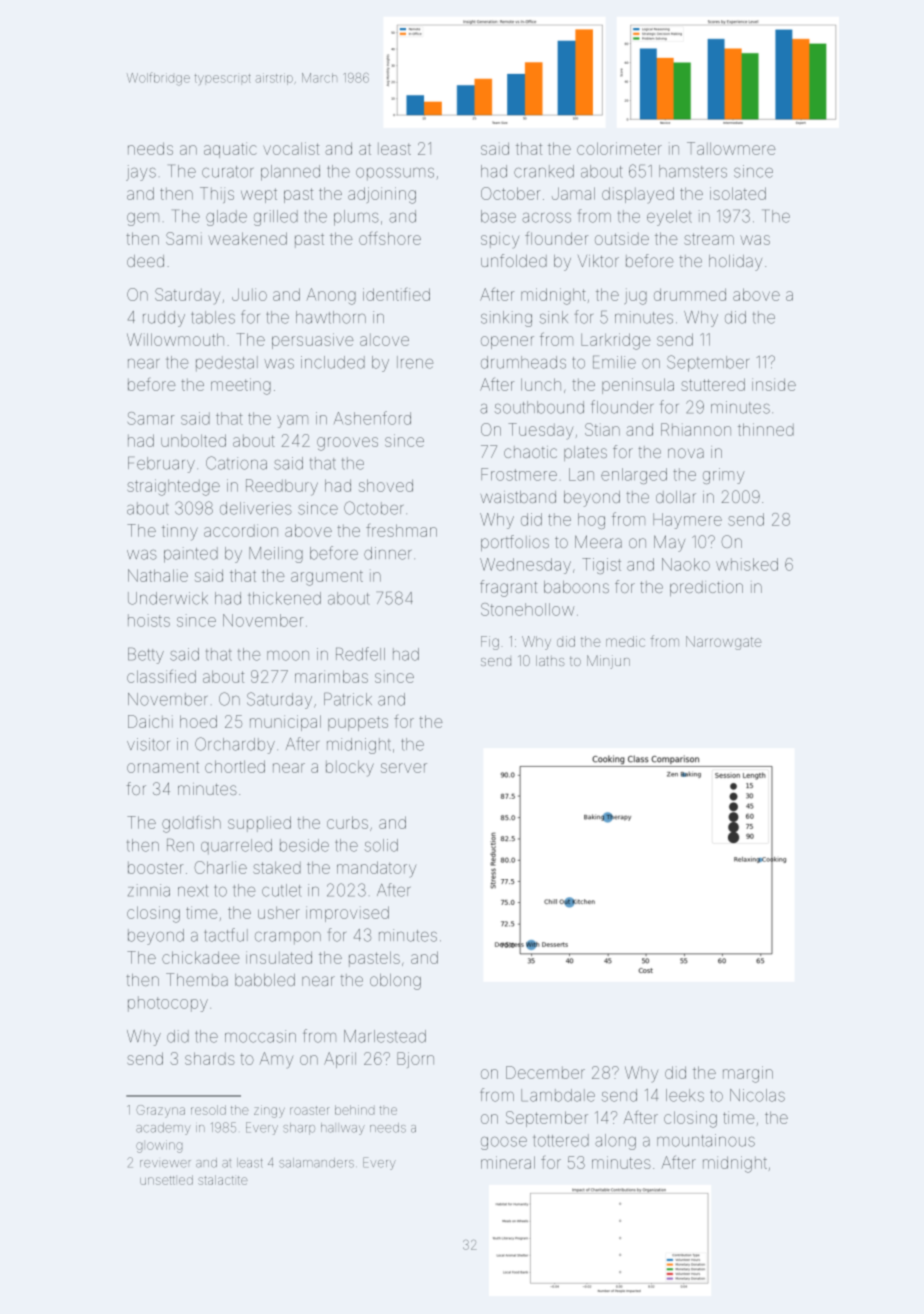 This image has height=1314, width=924. What do you see at coordinates (401, 530) in the image?
I see `freshman` at bounding box center [401, 530].
